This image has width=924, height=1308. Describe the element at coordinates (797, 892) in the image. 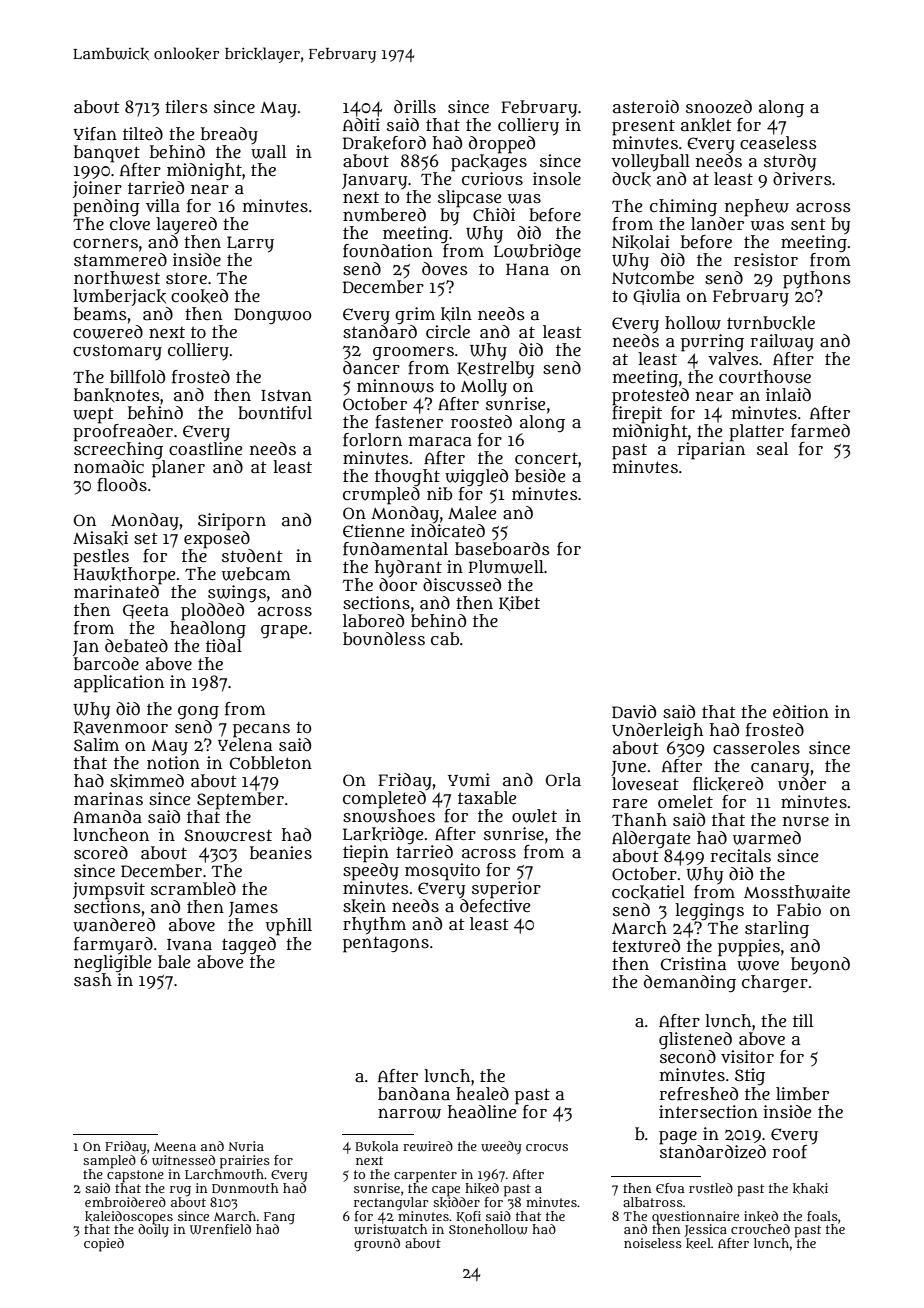

I see `Mossthwaite` at that location.
